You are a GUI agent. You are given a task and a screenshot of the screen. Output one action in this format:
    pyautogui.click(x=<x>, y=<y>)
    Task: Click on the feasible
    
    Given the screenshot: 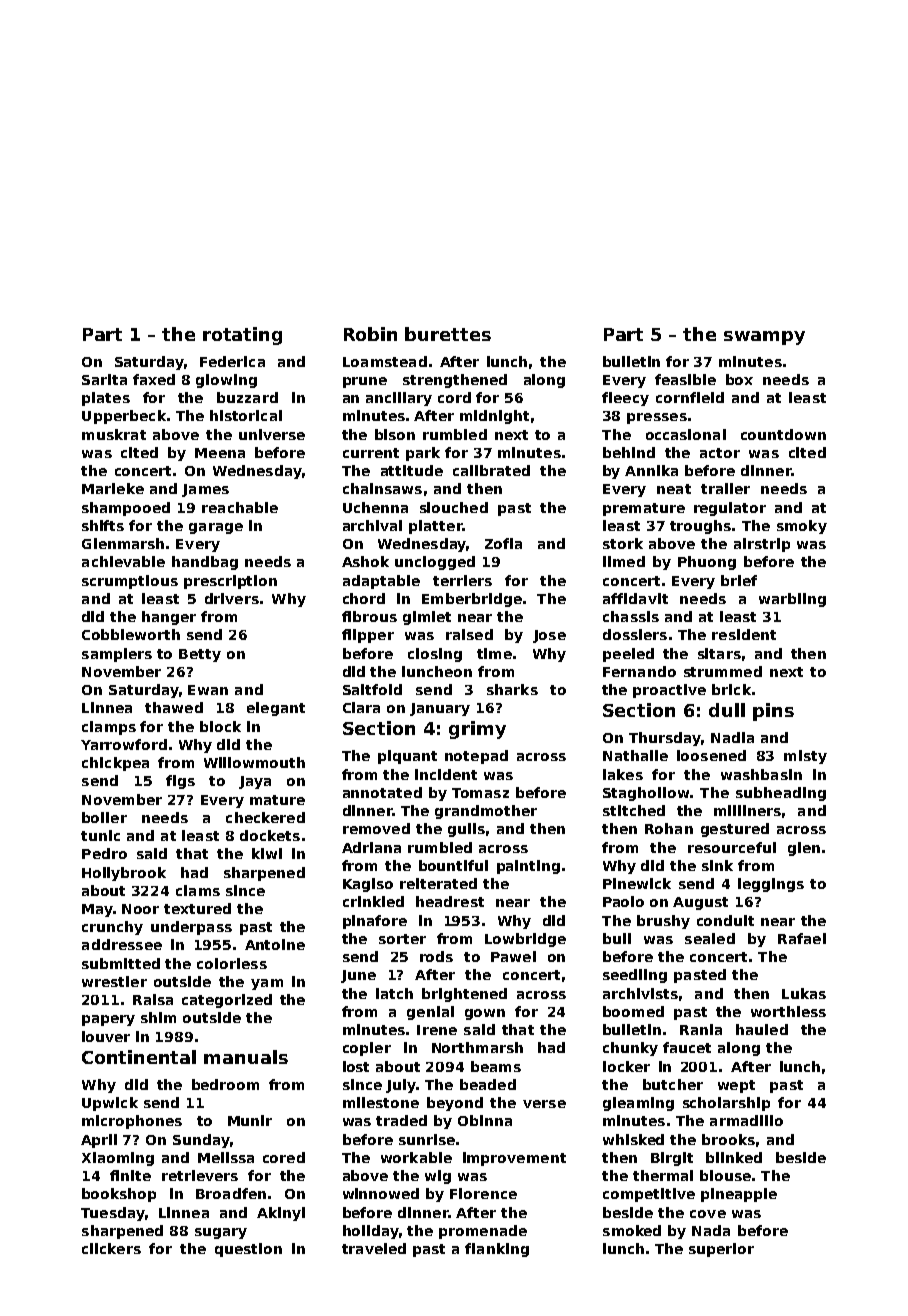 What is the action you would take?
    pyautogui.click(x=685, y=379)
